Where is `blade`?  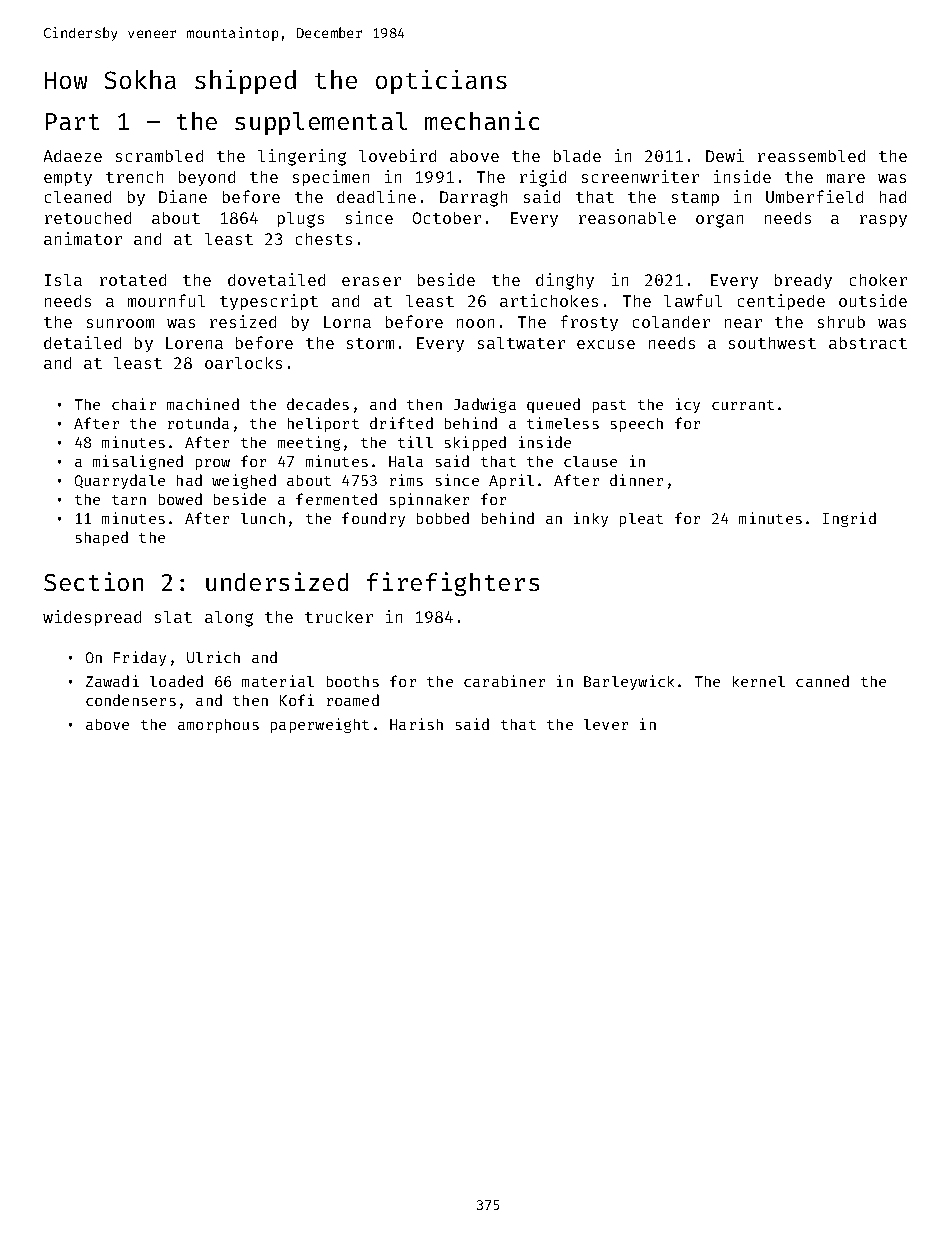 blade is located at coordinates (577, 156).
